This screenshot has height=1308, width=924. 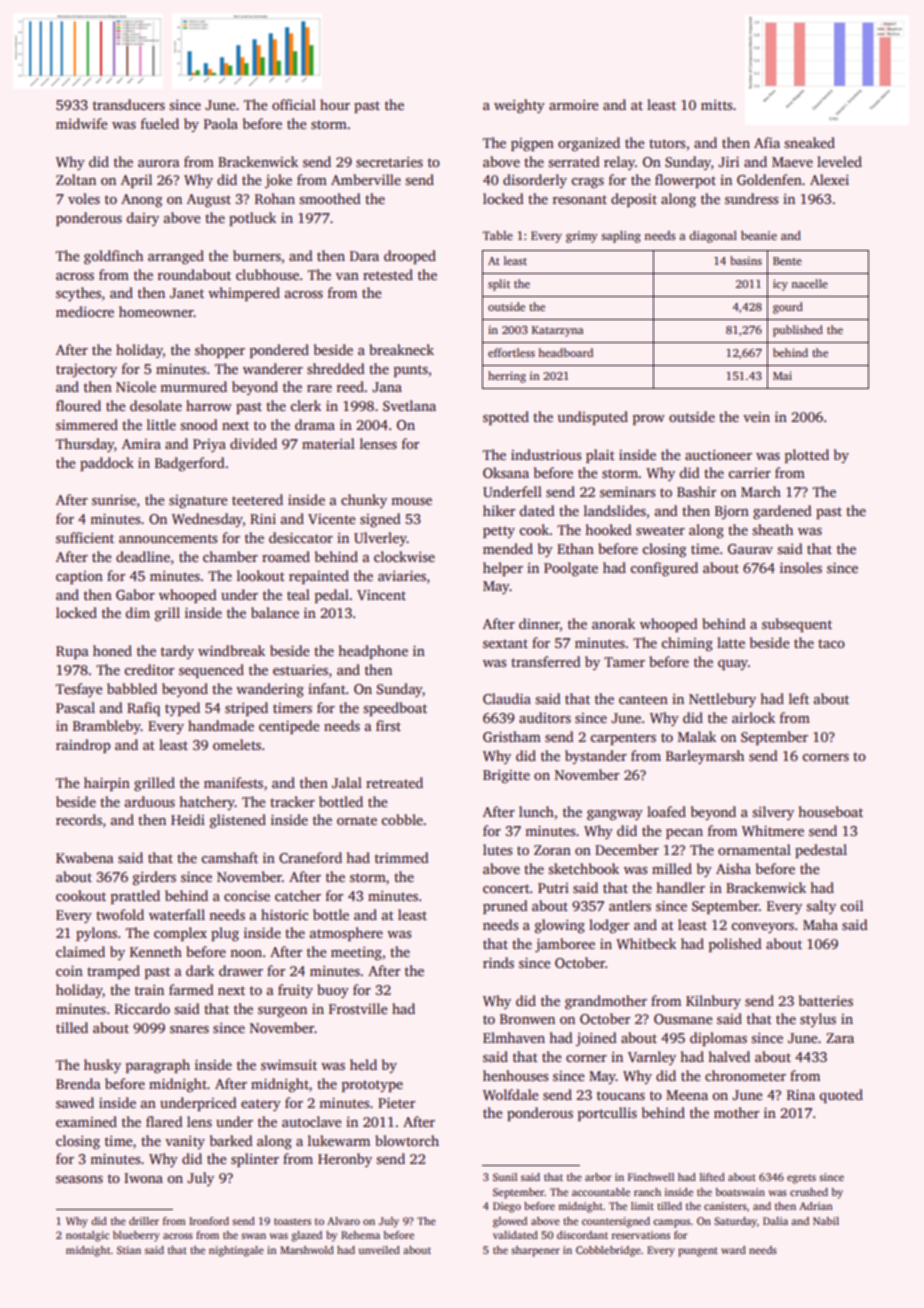 What do you see at coordinates (79, 1179) in the screenshot?
I see `seasons` at bounding box center [79, 1179].
